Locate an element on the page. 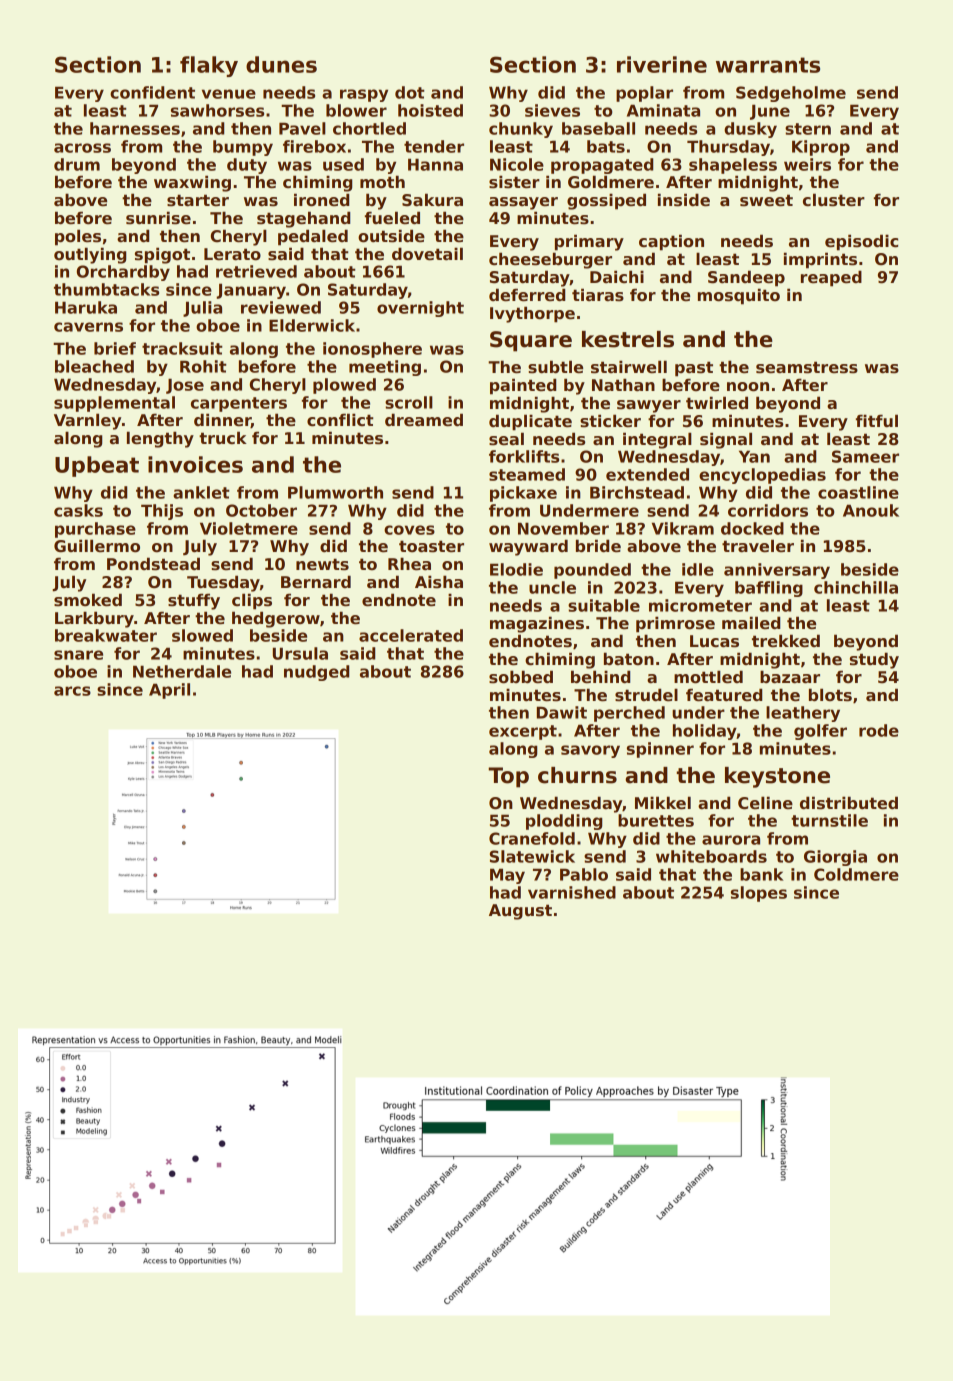 This document has height=1381, width=953. episodic is located at coordinates (861, 242).
